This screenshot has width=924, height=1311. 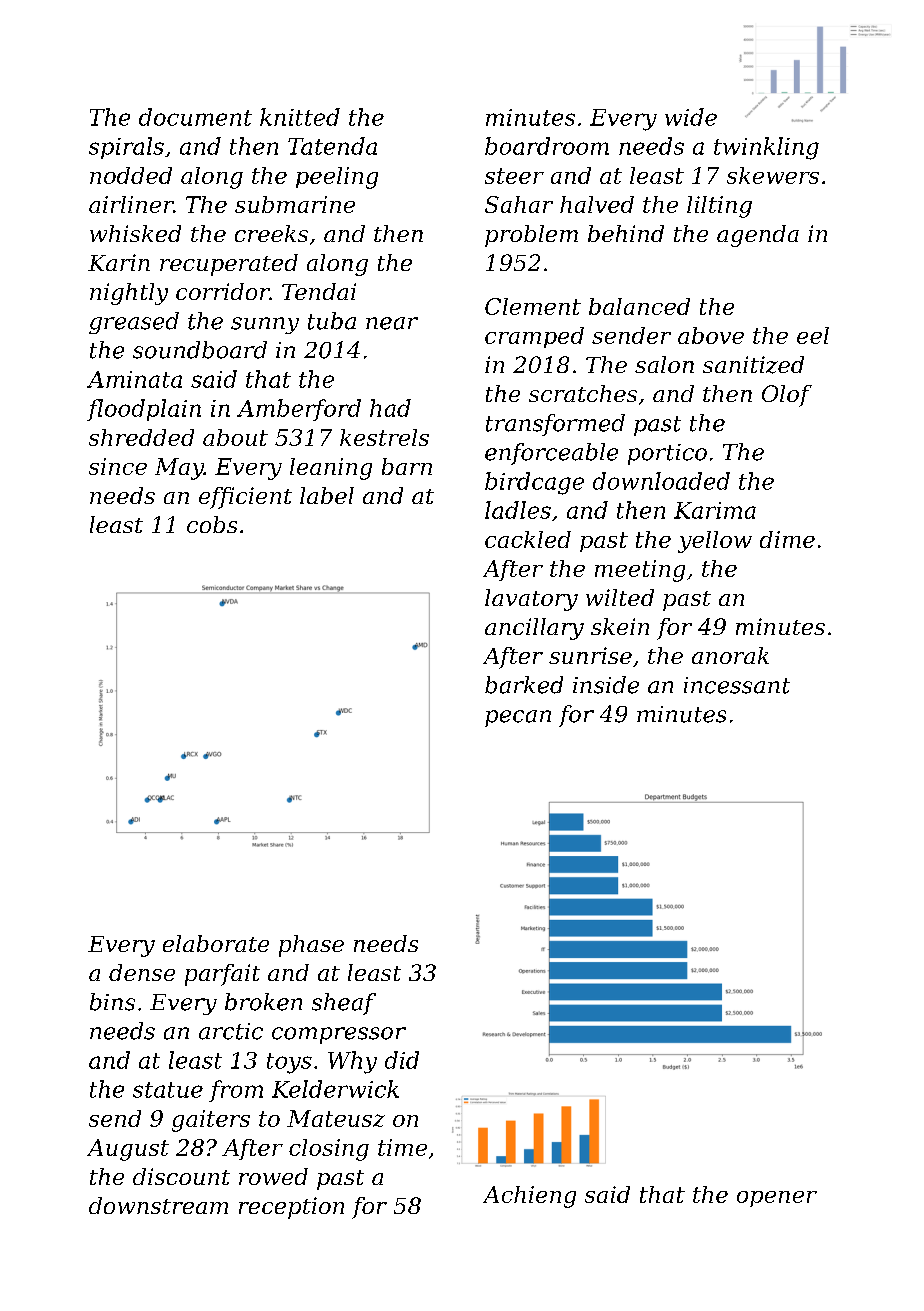 What do you see at coordinates (402, 1060) in the screenshot?
I see `did` at bounding box center [402, 1060].
